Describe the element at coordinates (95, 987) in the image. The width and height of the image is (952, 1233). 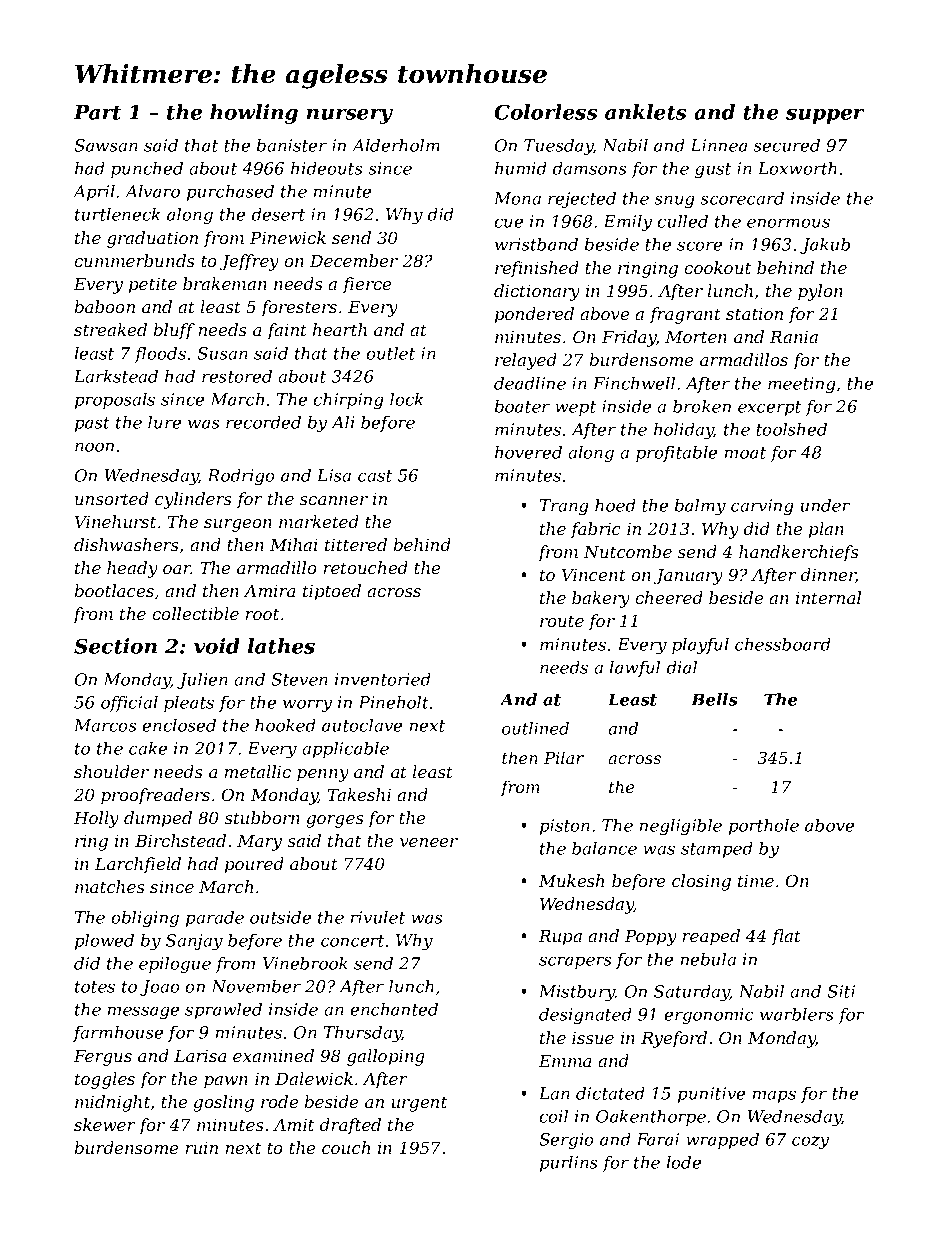
I see `totes` at that location.
